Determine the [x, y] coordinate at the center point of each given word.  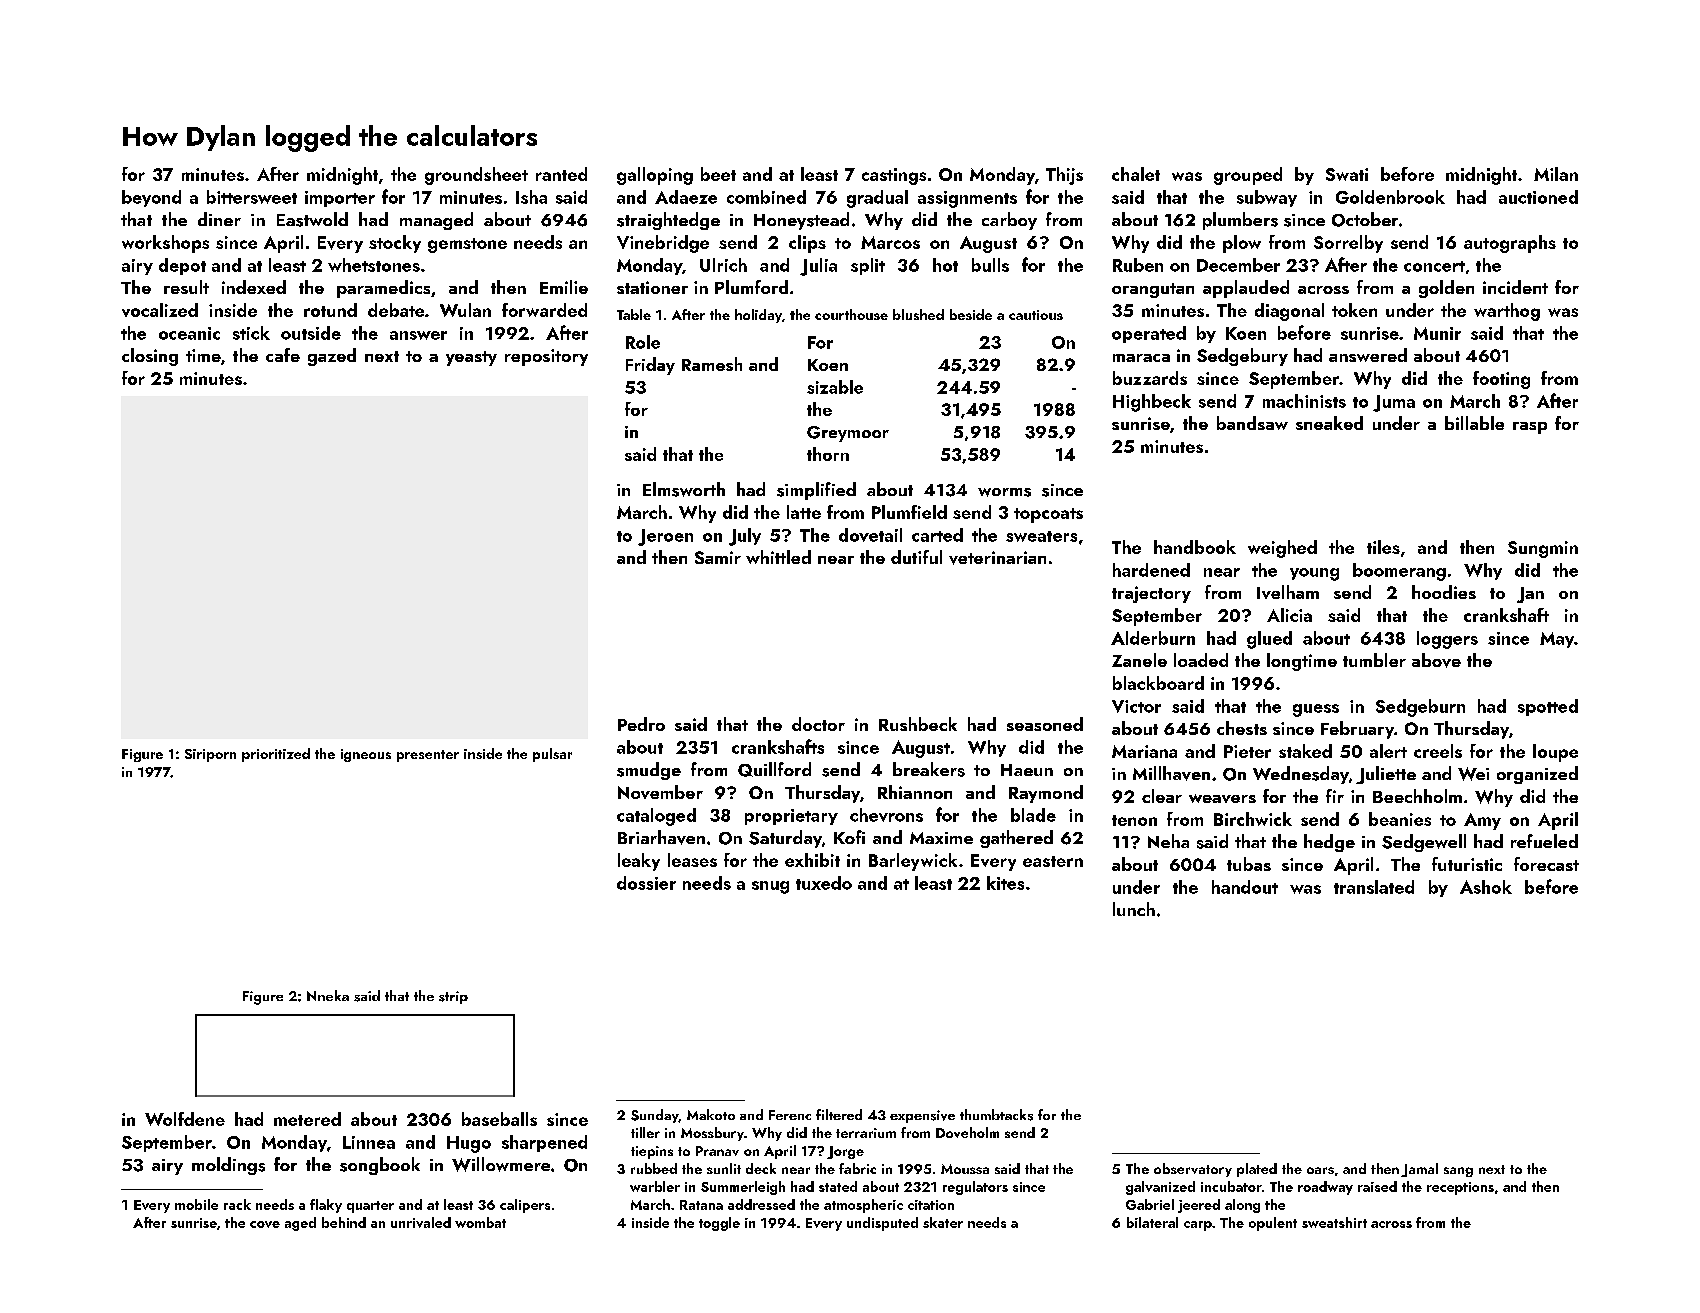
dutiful [916, 557]
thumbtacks [996, 1115]
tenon [1134, 820]
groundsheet [476, 176]
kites [1005, 883]
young [1314, 574]
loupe [1555, 753]
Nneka [328, 995]
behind [344, 1222]
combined [766, 197]
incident [1515, 287]
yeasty [471, 358]
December [1238, 265]
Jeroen [665, 537]
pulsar [552, 755]
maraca [1141, 358]
